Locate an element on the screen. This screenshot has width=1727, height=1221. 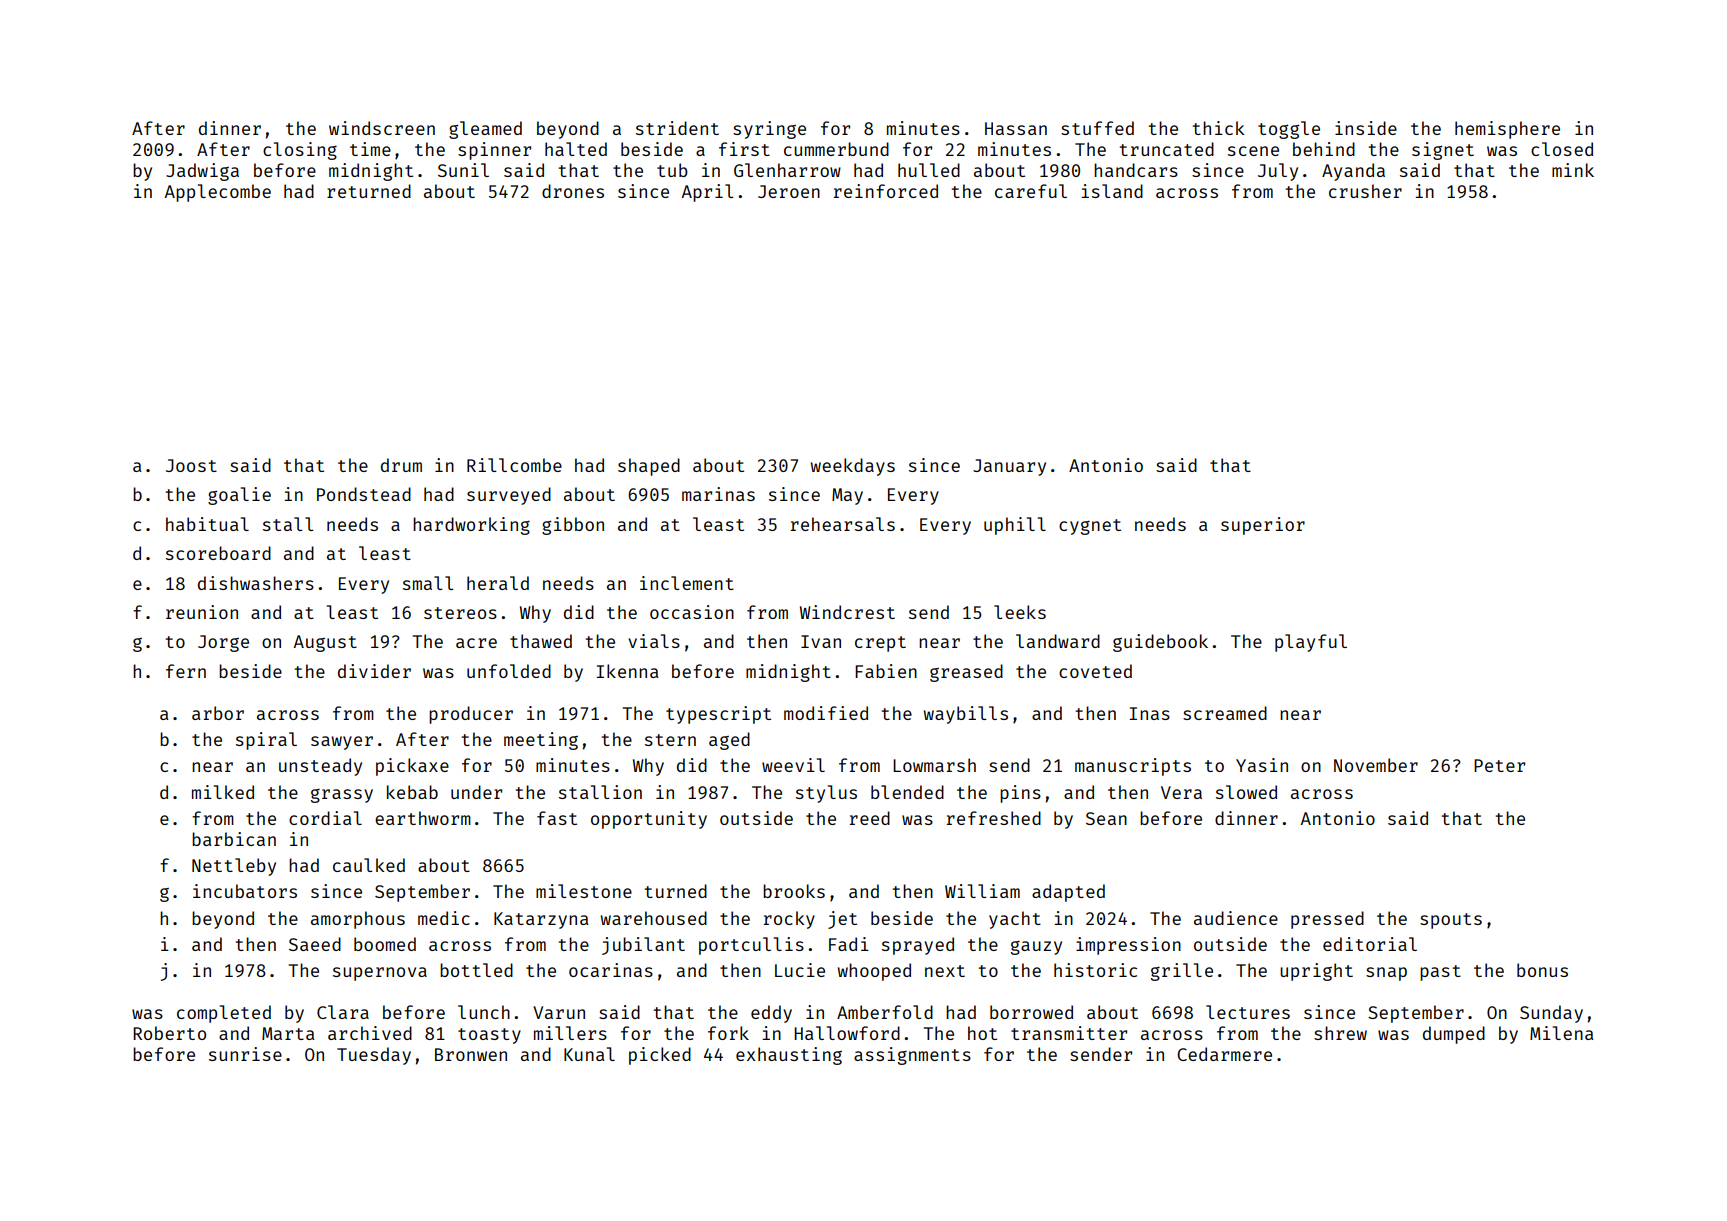
January is located at coordinates (1009, 467).
